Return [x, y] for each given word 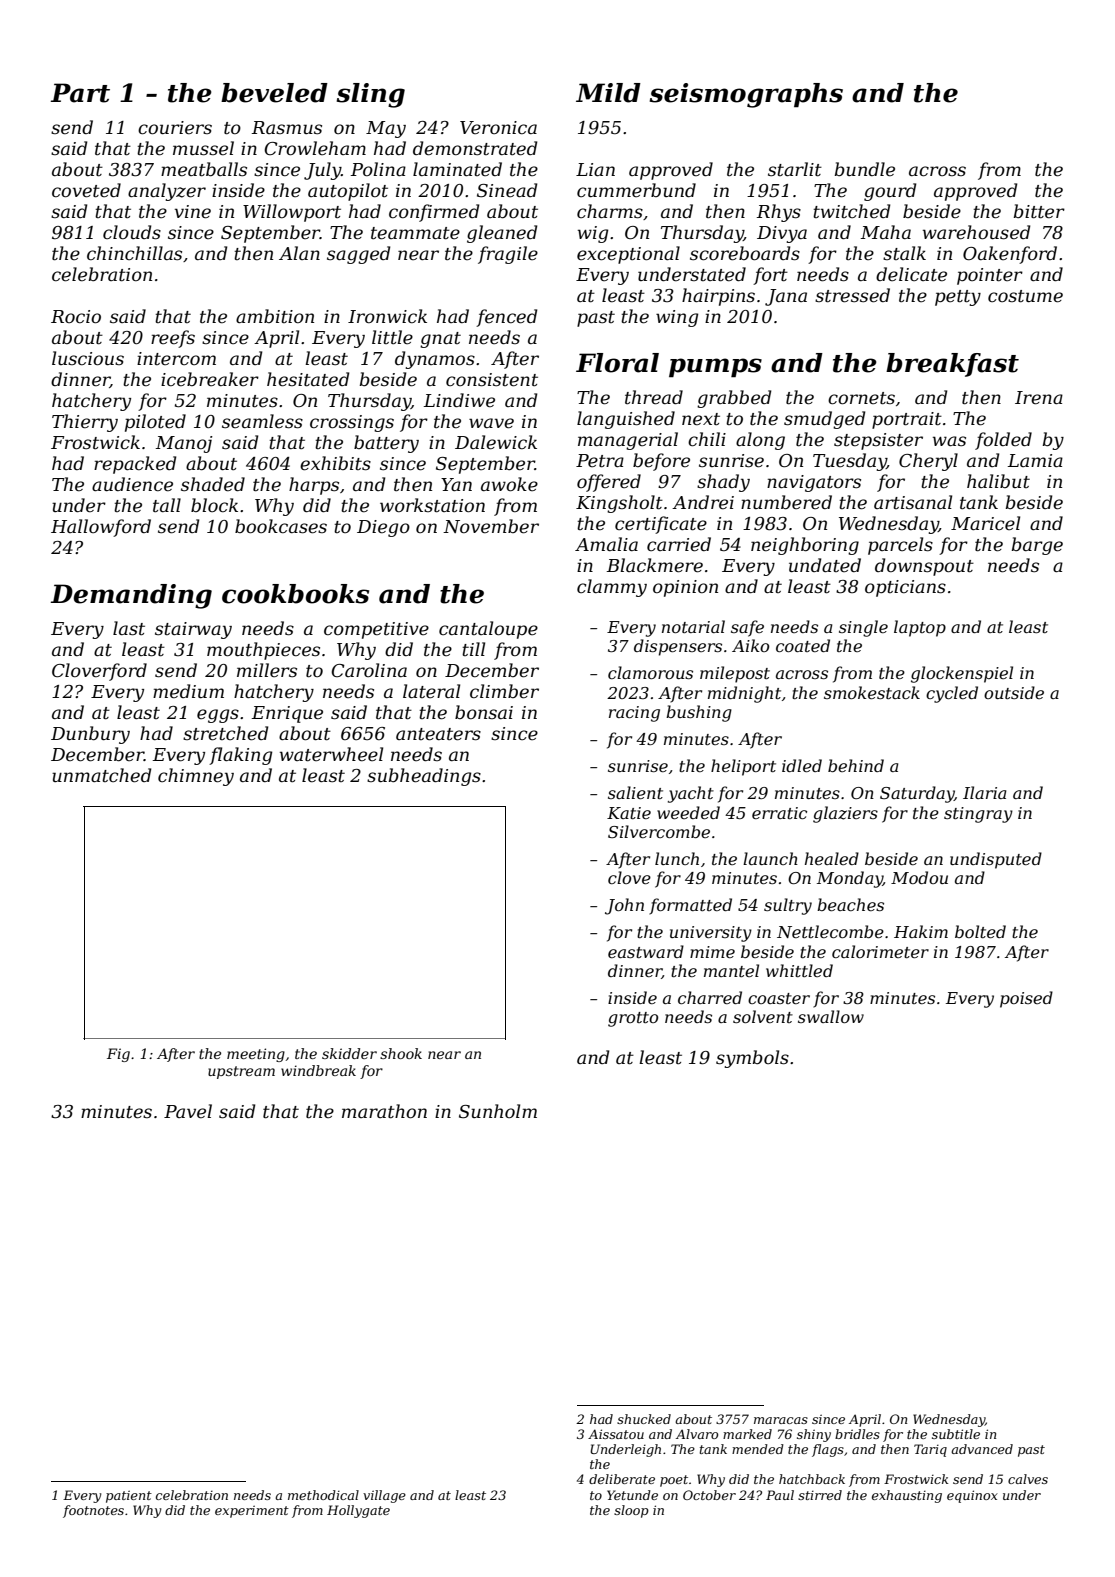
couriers [175, 128]
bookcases [281, 526]
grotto [633, 1019]
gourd [890, 192]
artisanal [913, 502]
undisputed [996, 860]
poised [1026, 999]
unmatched [101, 775]
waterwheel [331, 754]
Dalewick [496, 442]
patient [129, 1496]
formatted [690, 906]
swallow [831, 1016]
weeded [688, 812]
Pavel [188, 1111]
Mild [608, 93]
